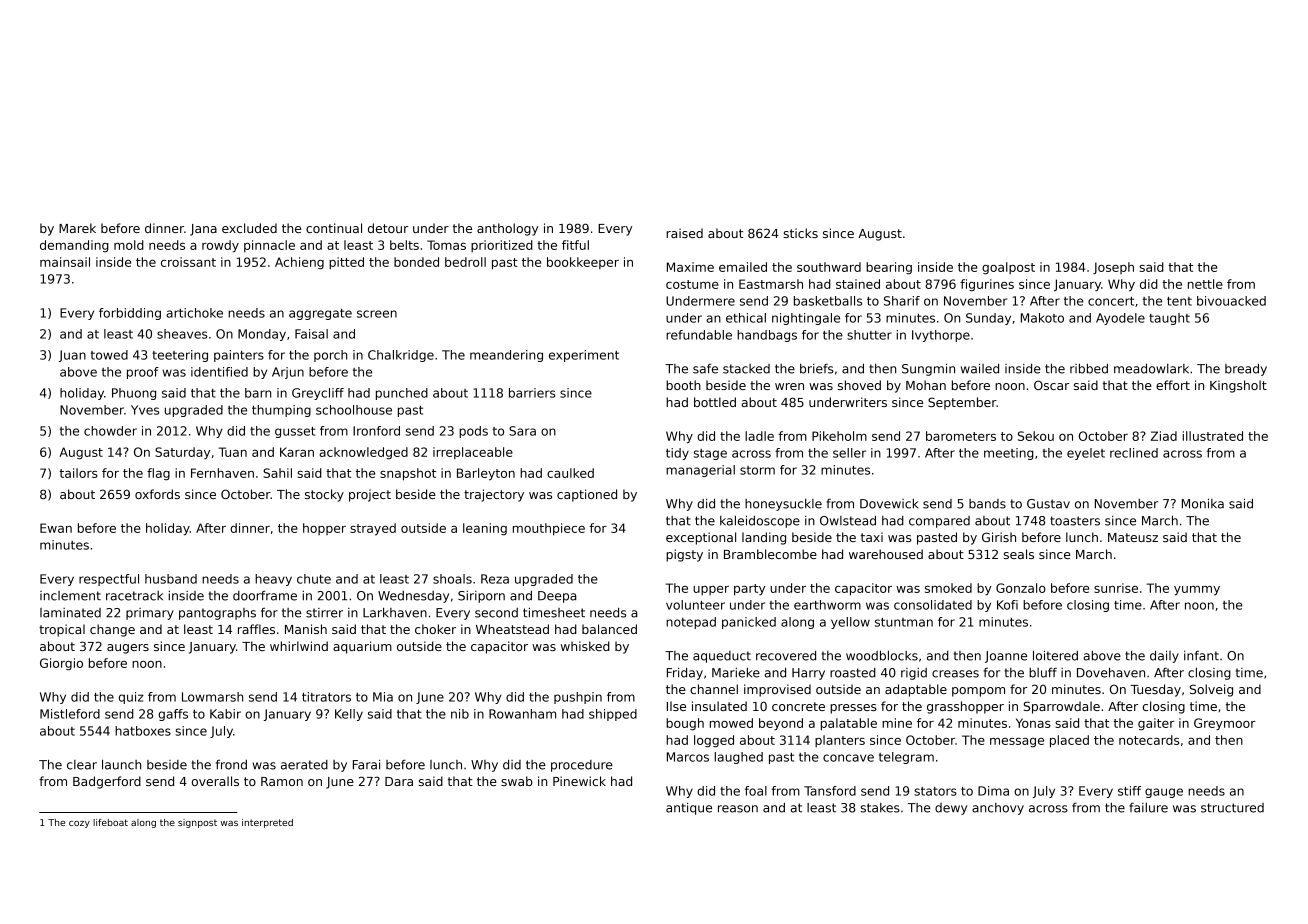 This screenshot has width=1308, height=924. What do you see at coordinates (1173, 385) in the screenshot?
I see `effort` at bounding box center [1173, 385].
